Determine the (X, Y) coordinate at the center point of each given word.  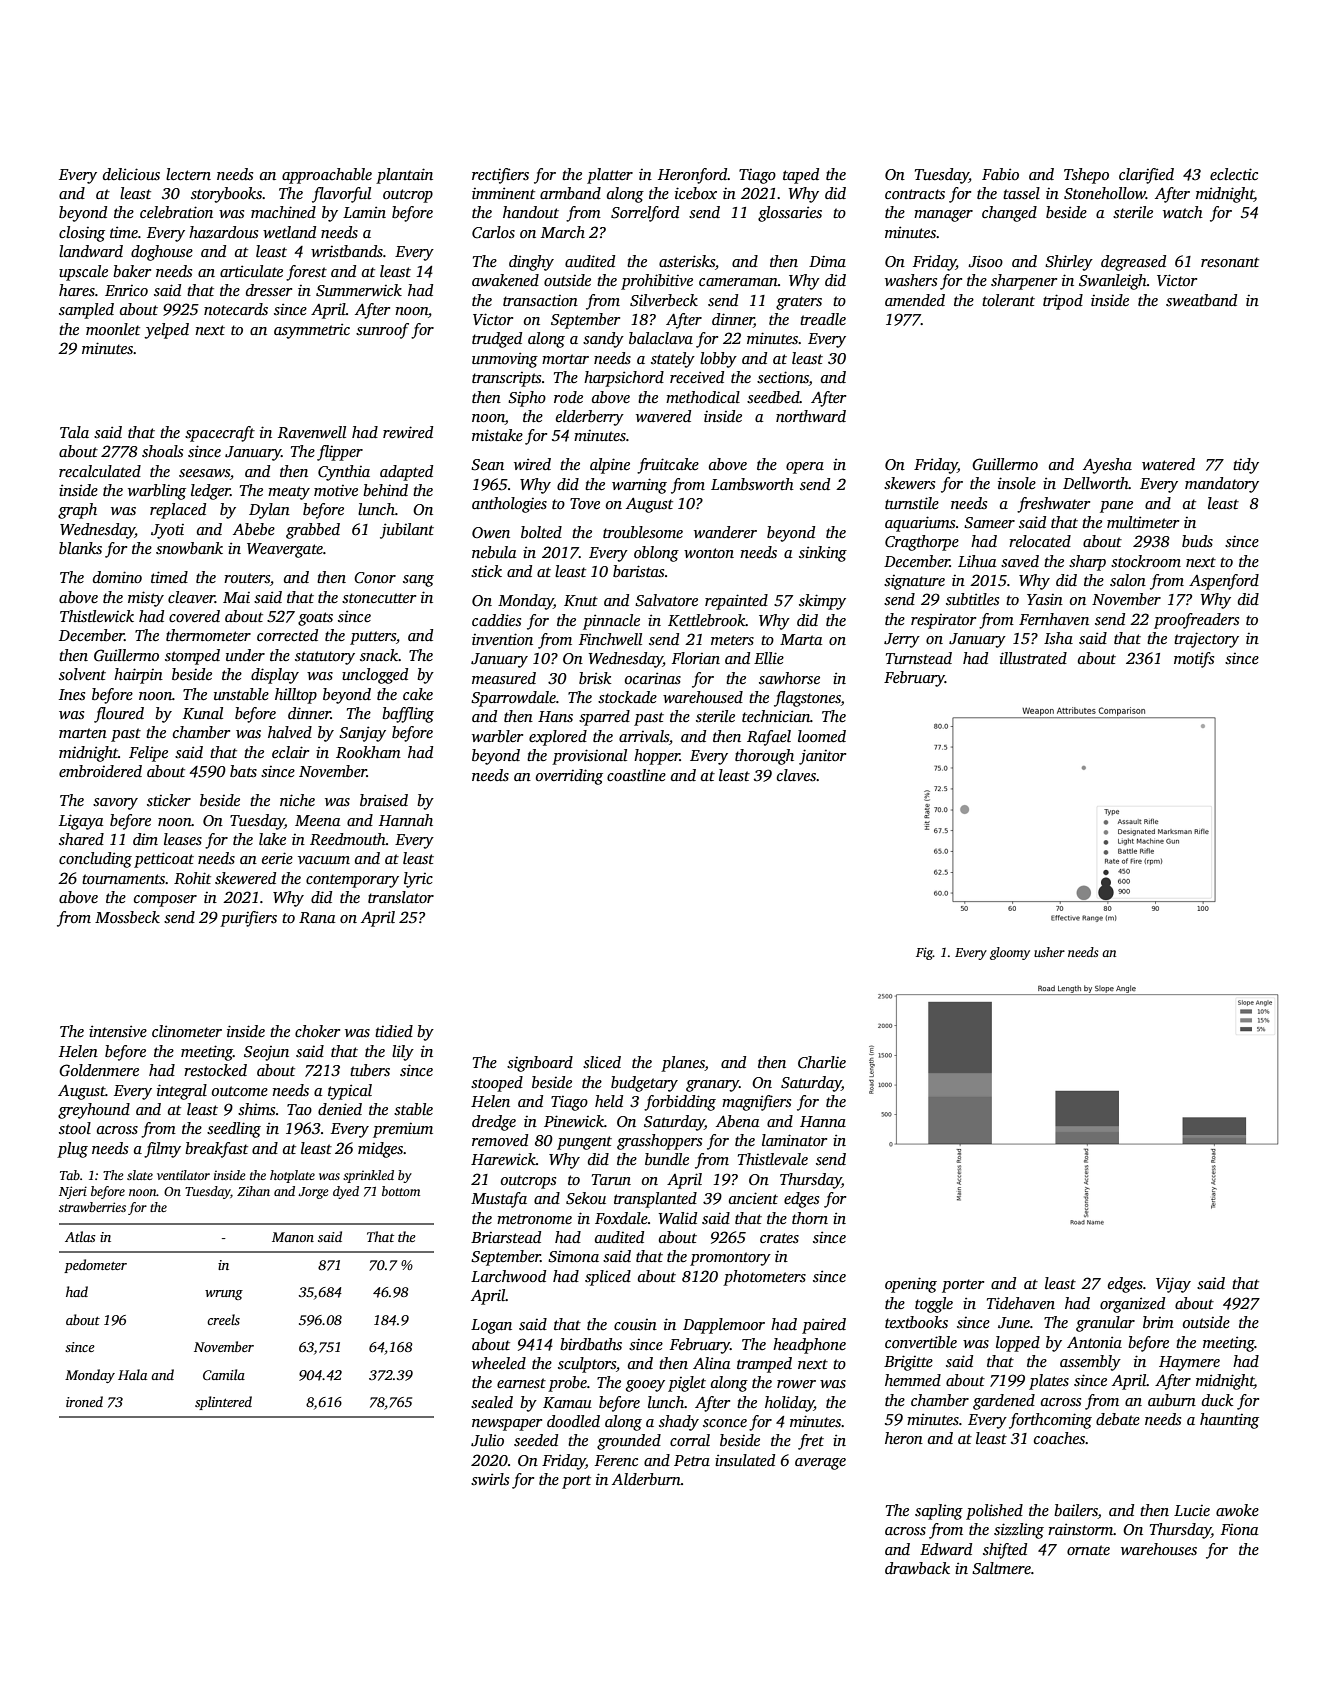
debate (1118, 1419)
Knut (581, 600)
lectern (188, 174)
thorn (810, 1218)
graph (77, 511)
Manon (293, 1237)
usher (1049, 952)
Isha (1058, 638)
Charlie (822, 1062)
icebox (696, 193)
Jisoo (985, 261)
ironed (84, 1401)
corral (690, 1440)
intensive (118, 1031)
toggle (934, 1305)
